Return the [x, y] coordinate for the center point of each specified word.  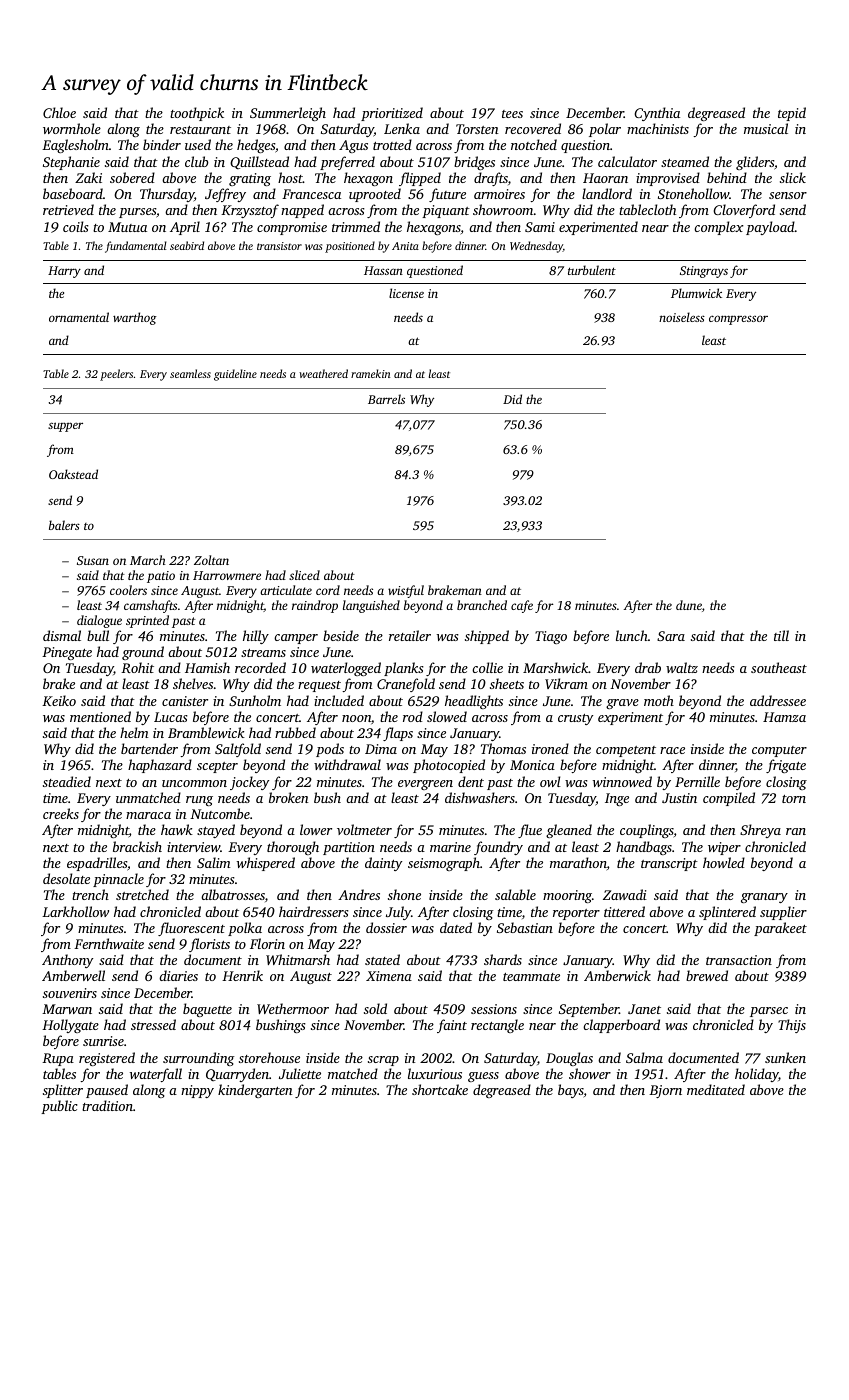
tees [512, 114]
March [148, 560]
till [781, 635]
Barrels [386, 399]
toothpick [197, 114]
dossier [386, 927]
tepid [792, 114]
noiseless [682, 317]
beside [341, 635]
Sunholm [255, 700]
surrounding [199, 1059]
